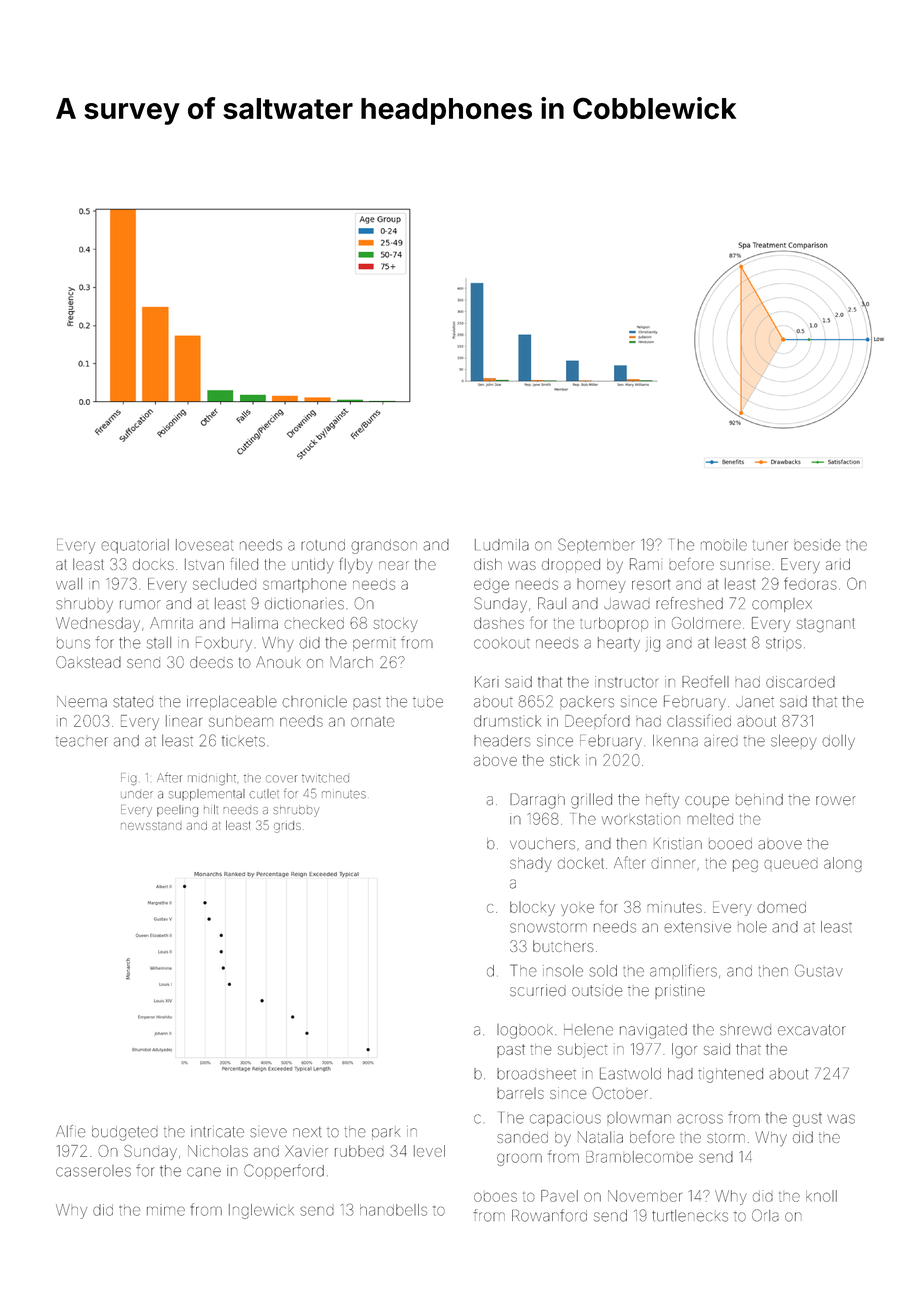  I want to click on rotund, so click(323, 545).
